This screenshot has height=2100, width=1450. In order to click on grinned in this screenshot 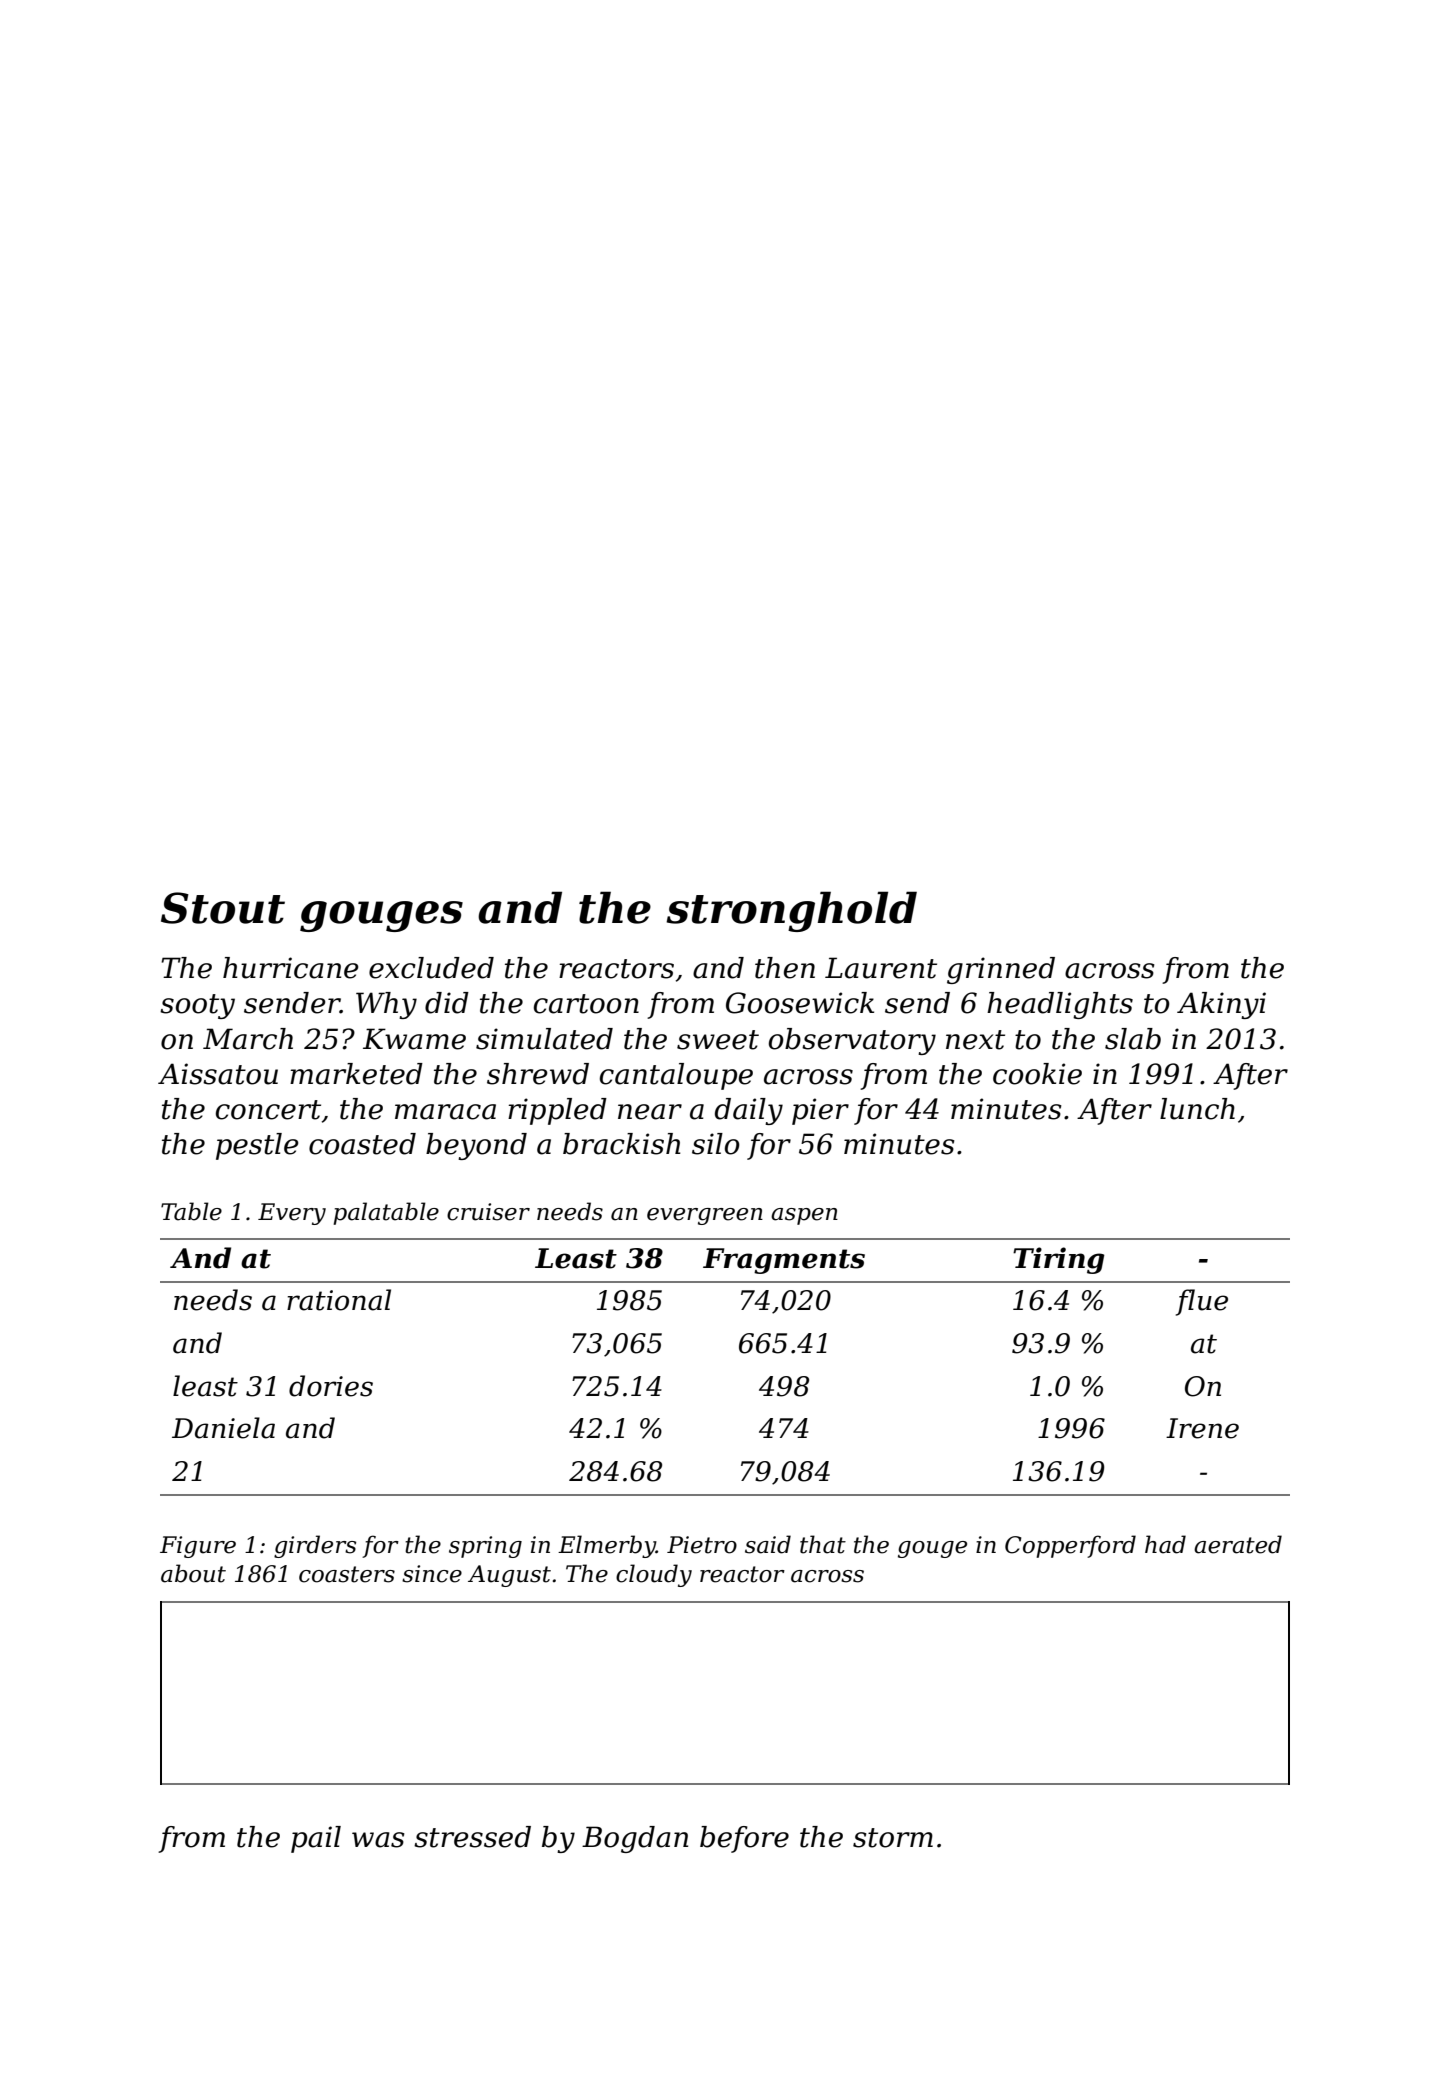, I will do `click(1001, 970)`.
